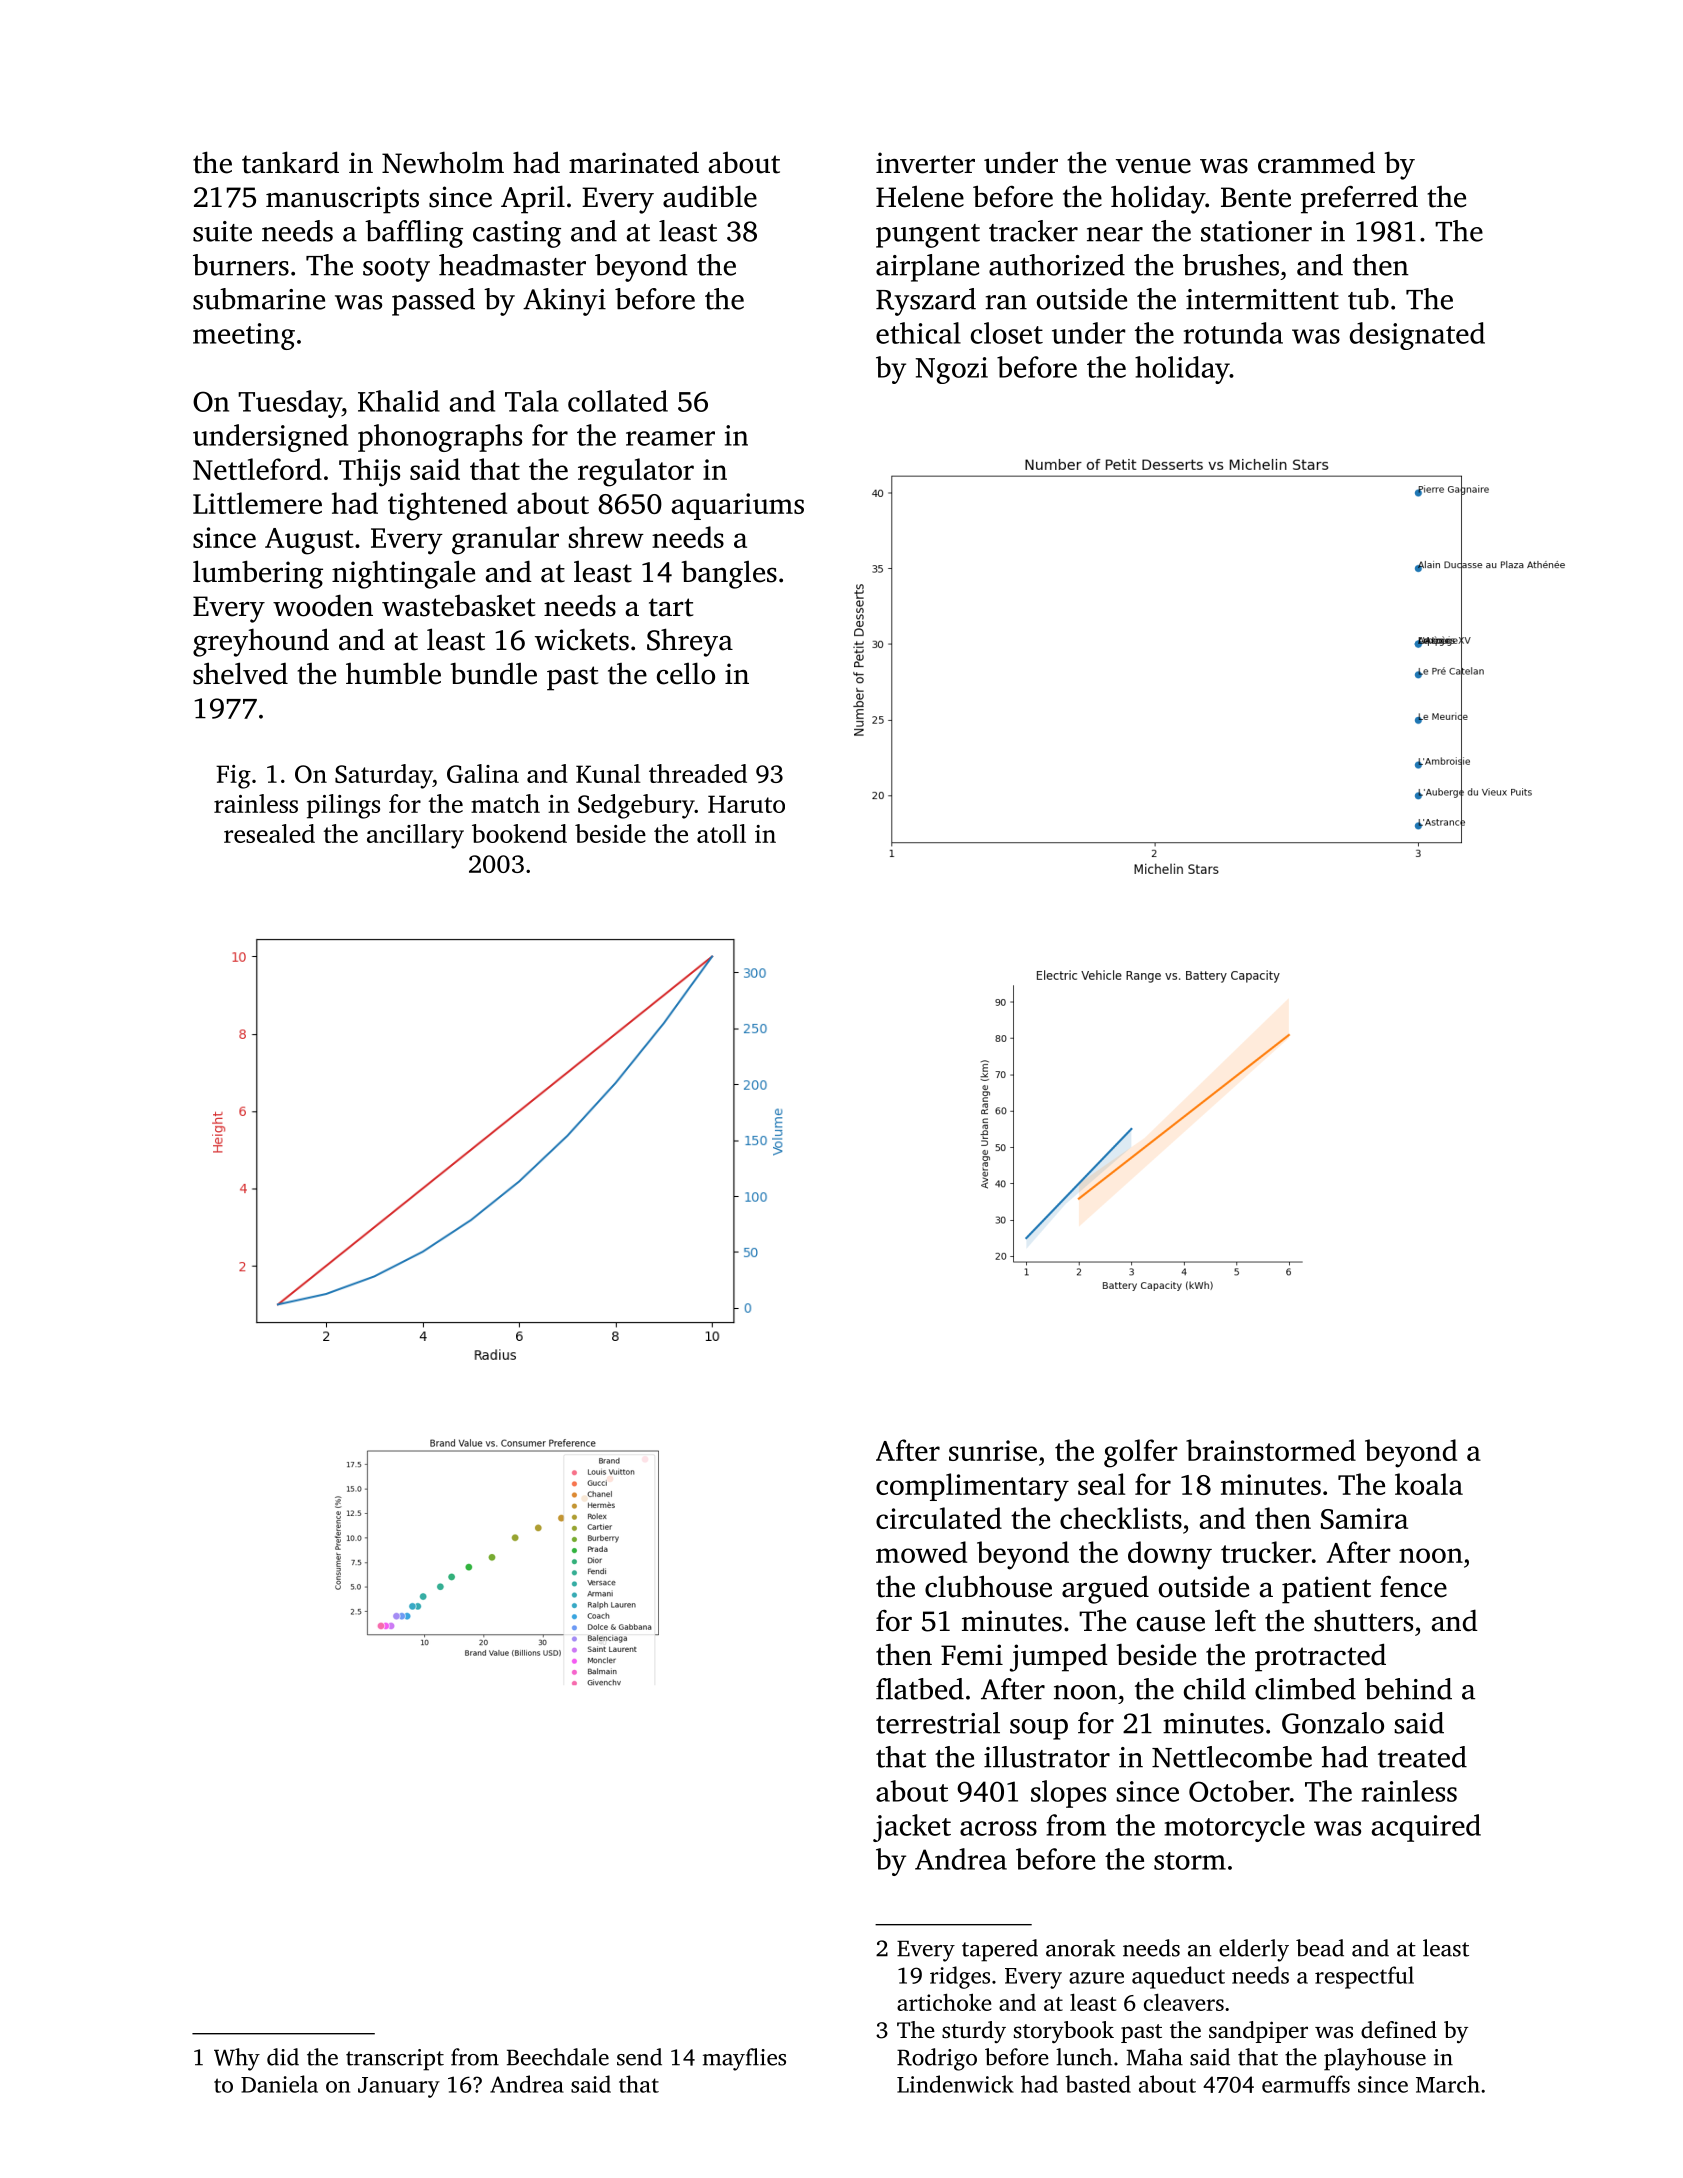 The height and width of the image is (2178, 1683). I want to click on flatbed, so click(920, 1689).
